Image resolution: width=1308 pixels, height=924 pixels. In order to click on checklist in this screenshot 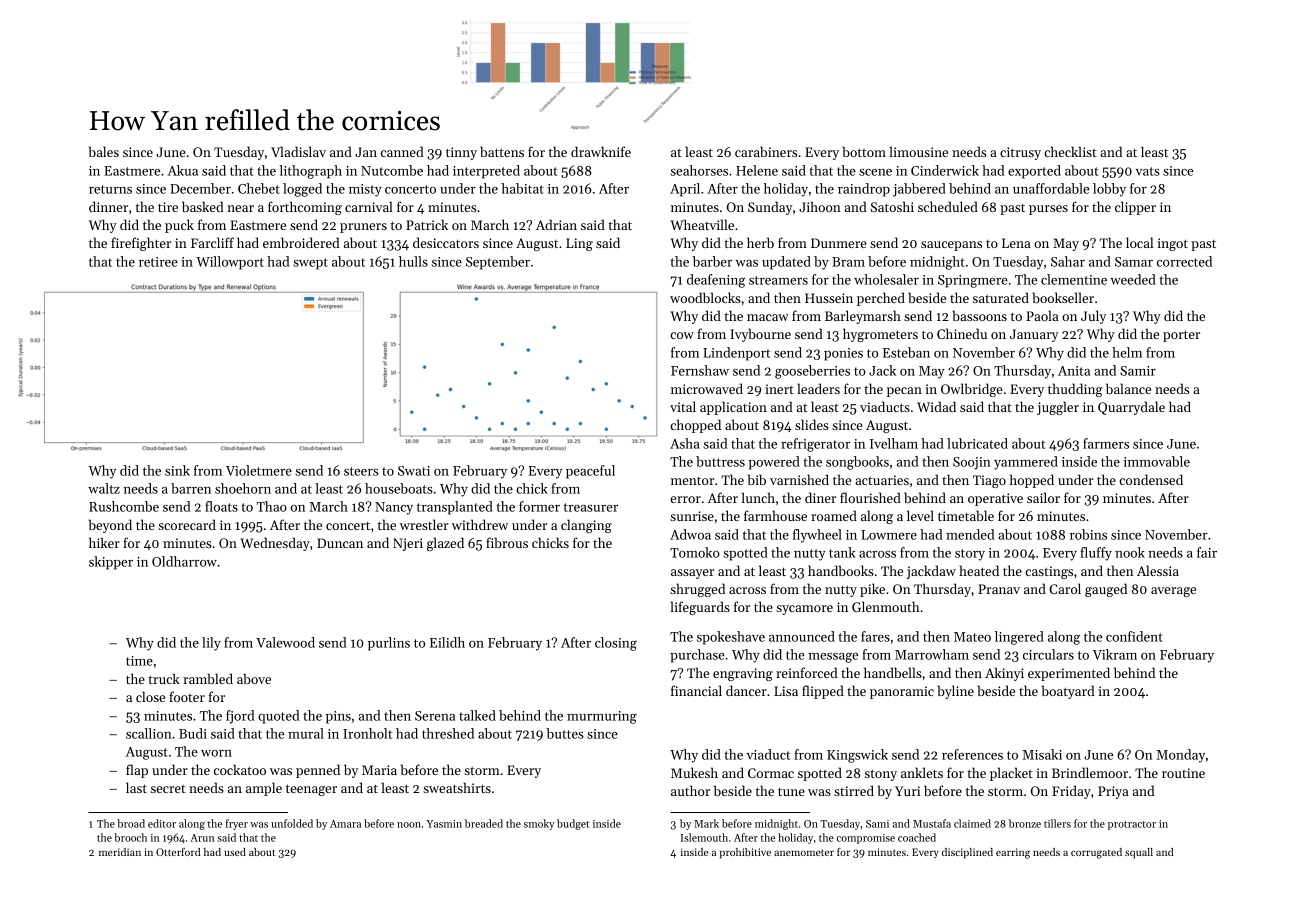, I will do `click(1070, 151)`.
